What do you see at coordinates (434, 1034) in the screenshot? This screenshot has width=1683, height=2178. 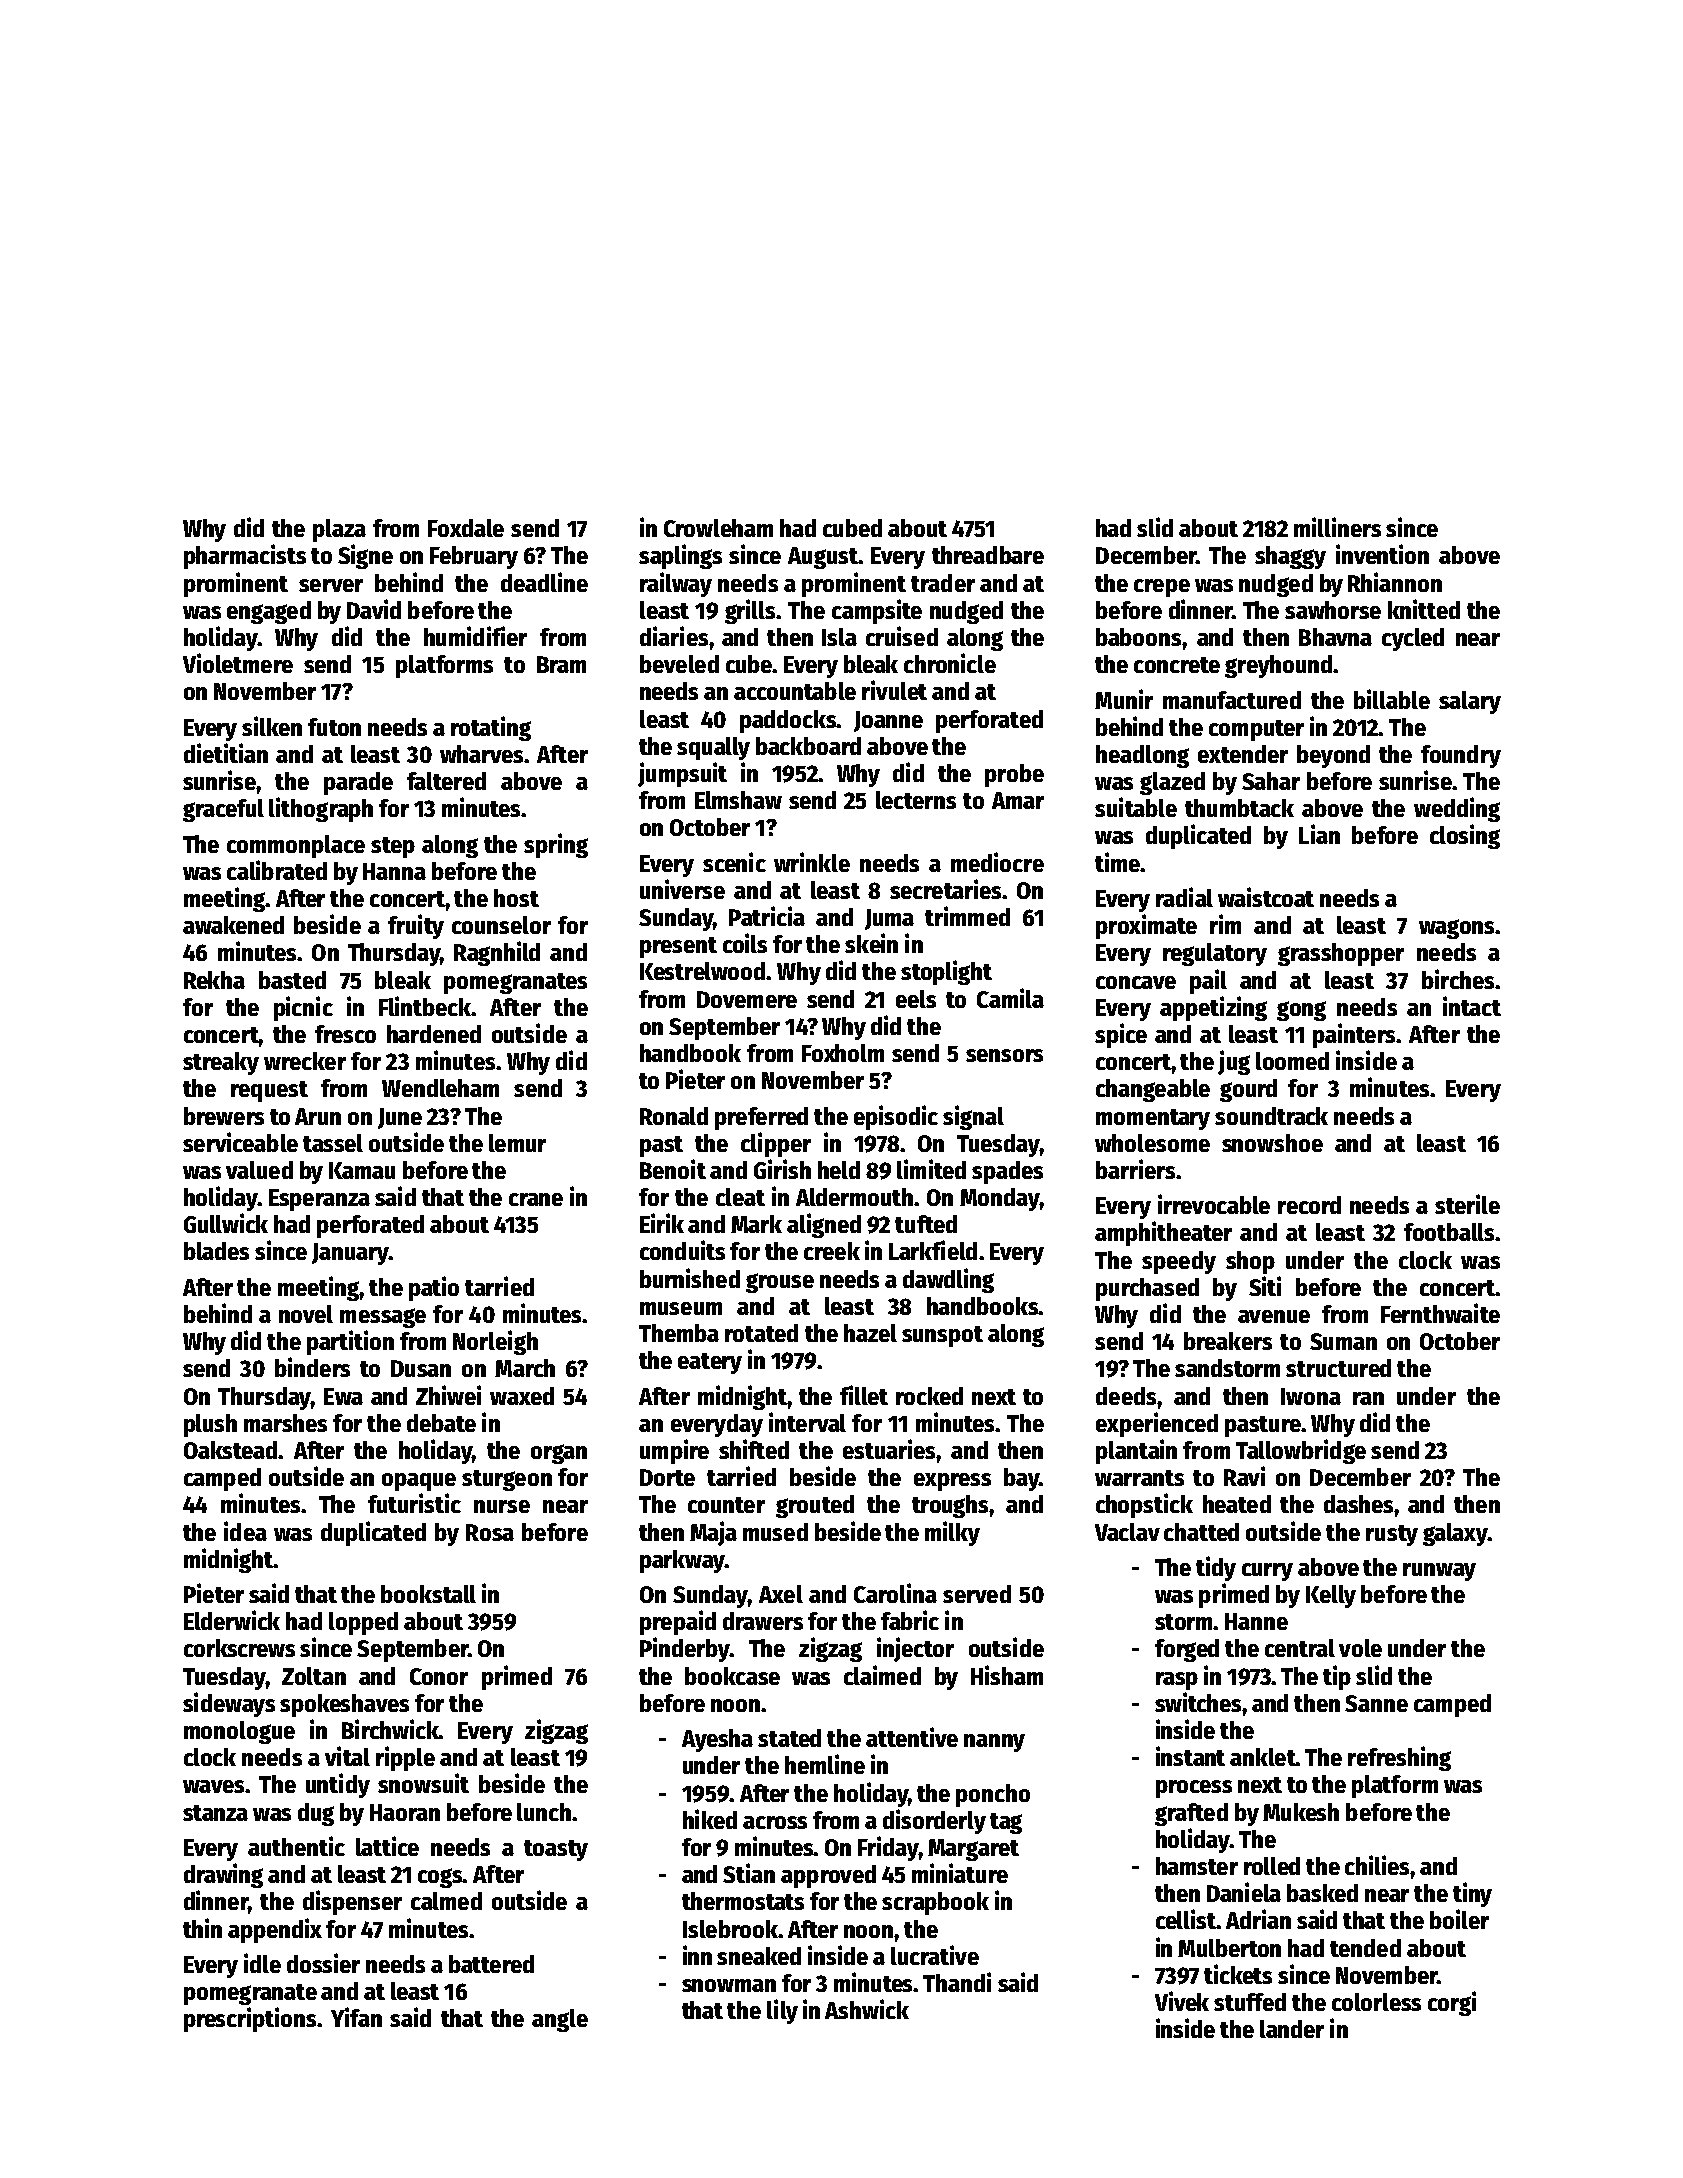 I see `hardened` at bounding box center [434, 1034].
